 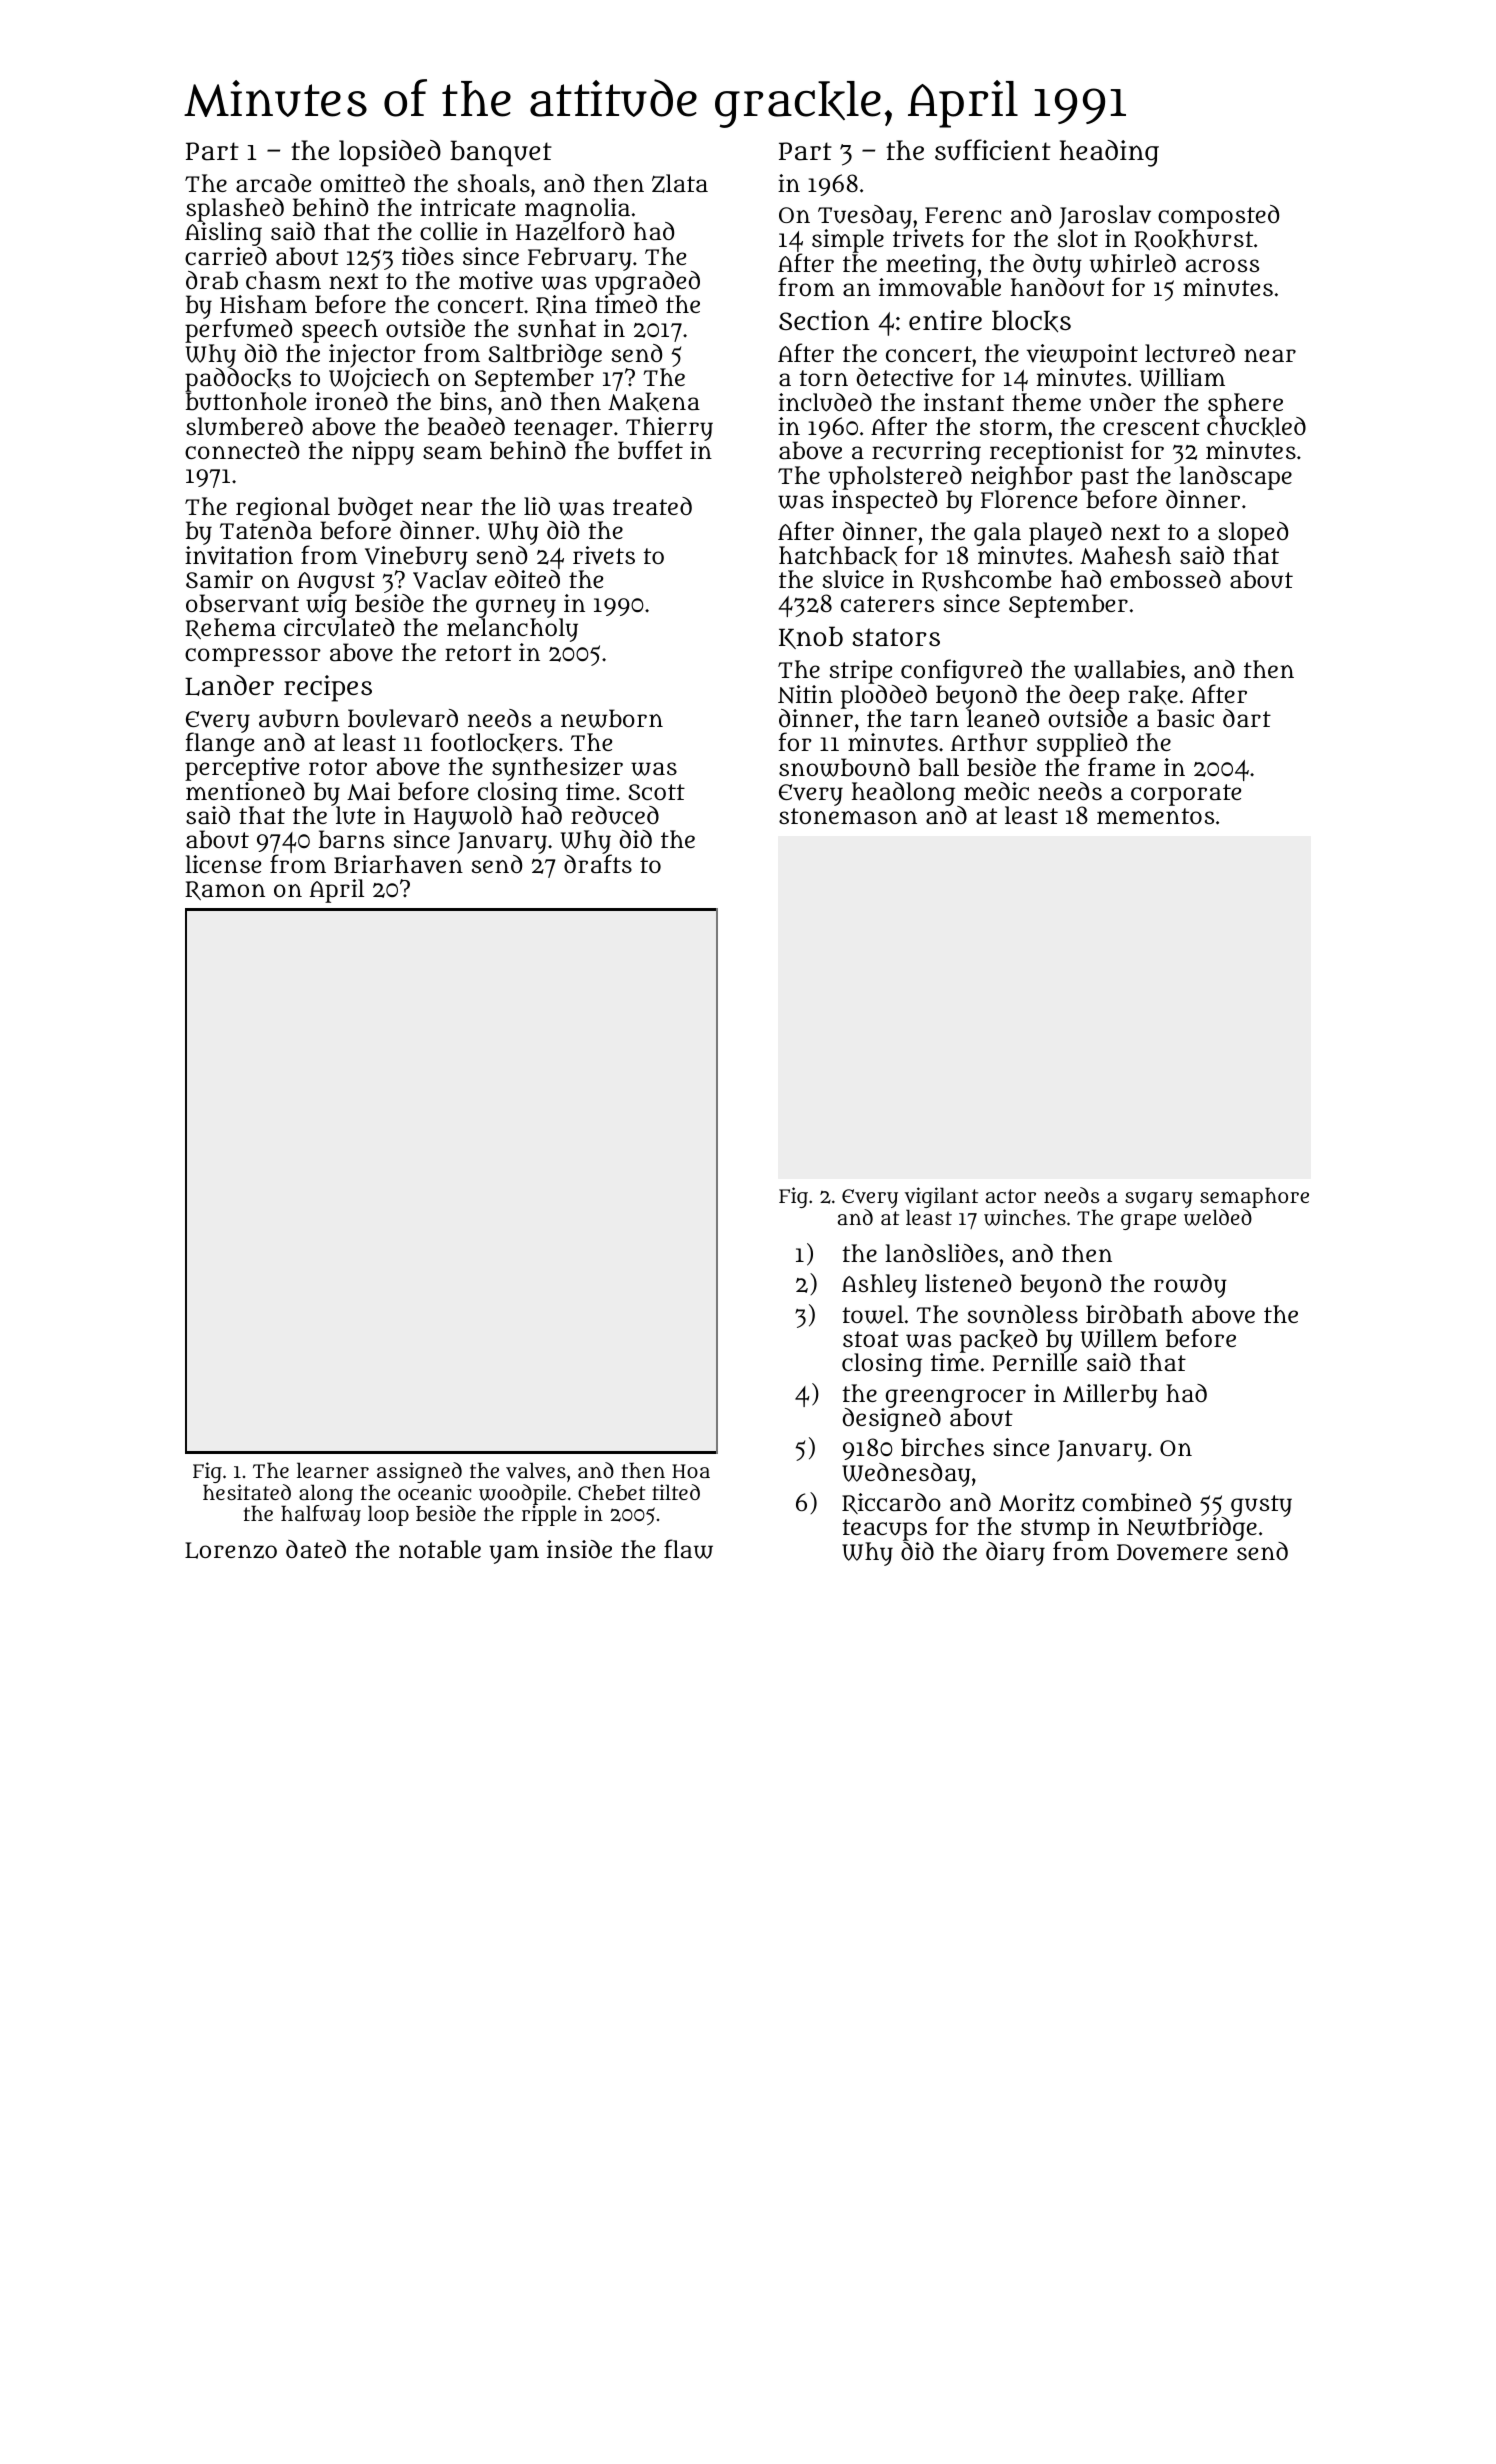 What do you see at coordinates (811, 637) in the screenshot?
I see `Knob` at bounding box center [811, 637].
